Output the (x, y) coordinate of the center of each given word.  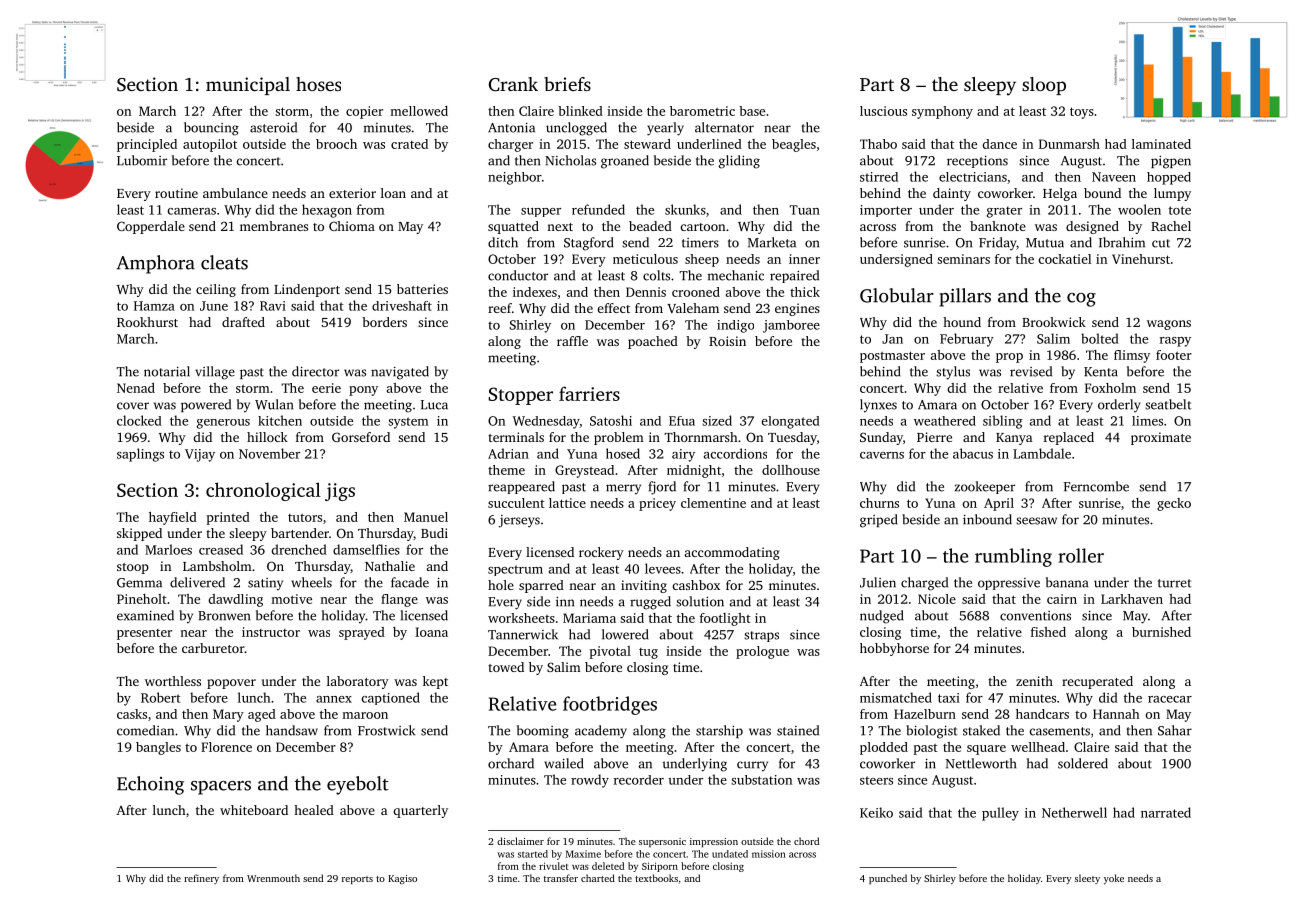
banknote (998, 226)
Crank (513, 84)
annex (334, 699)
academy (601, 732)
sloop (1044, 86)
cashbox (696, 585)
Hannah (1116, 714)
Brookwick (1054, 322)
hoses (318, 84)
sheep (702, 260)
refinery (201, 879)
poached (653, 342)
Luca (434, 405)
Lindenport (307, 290)
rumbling (1013, 557)
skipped (139, 534)
